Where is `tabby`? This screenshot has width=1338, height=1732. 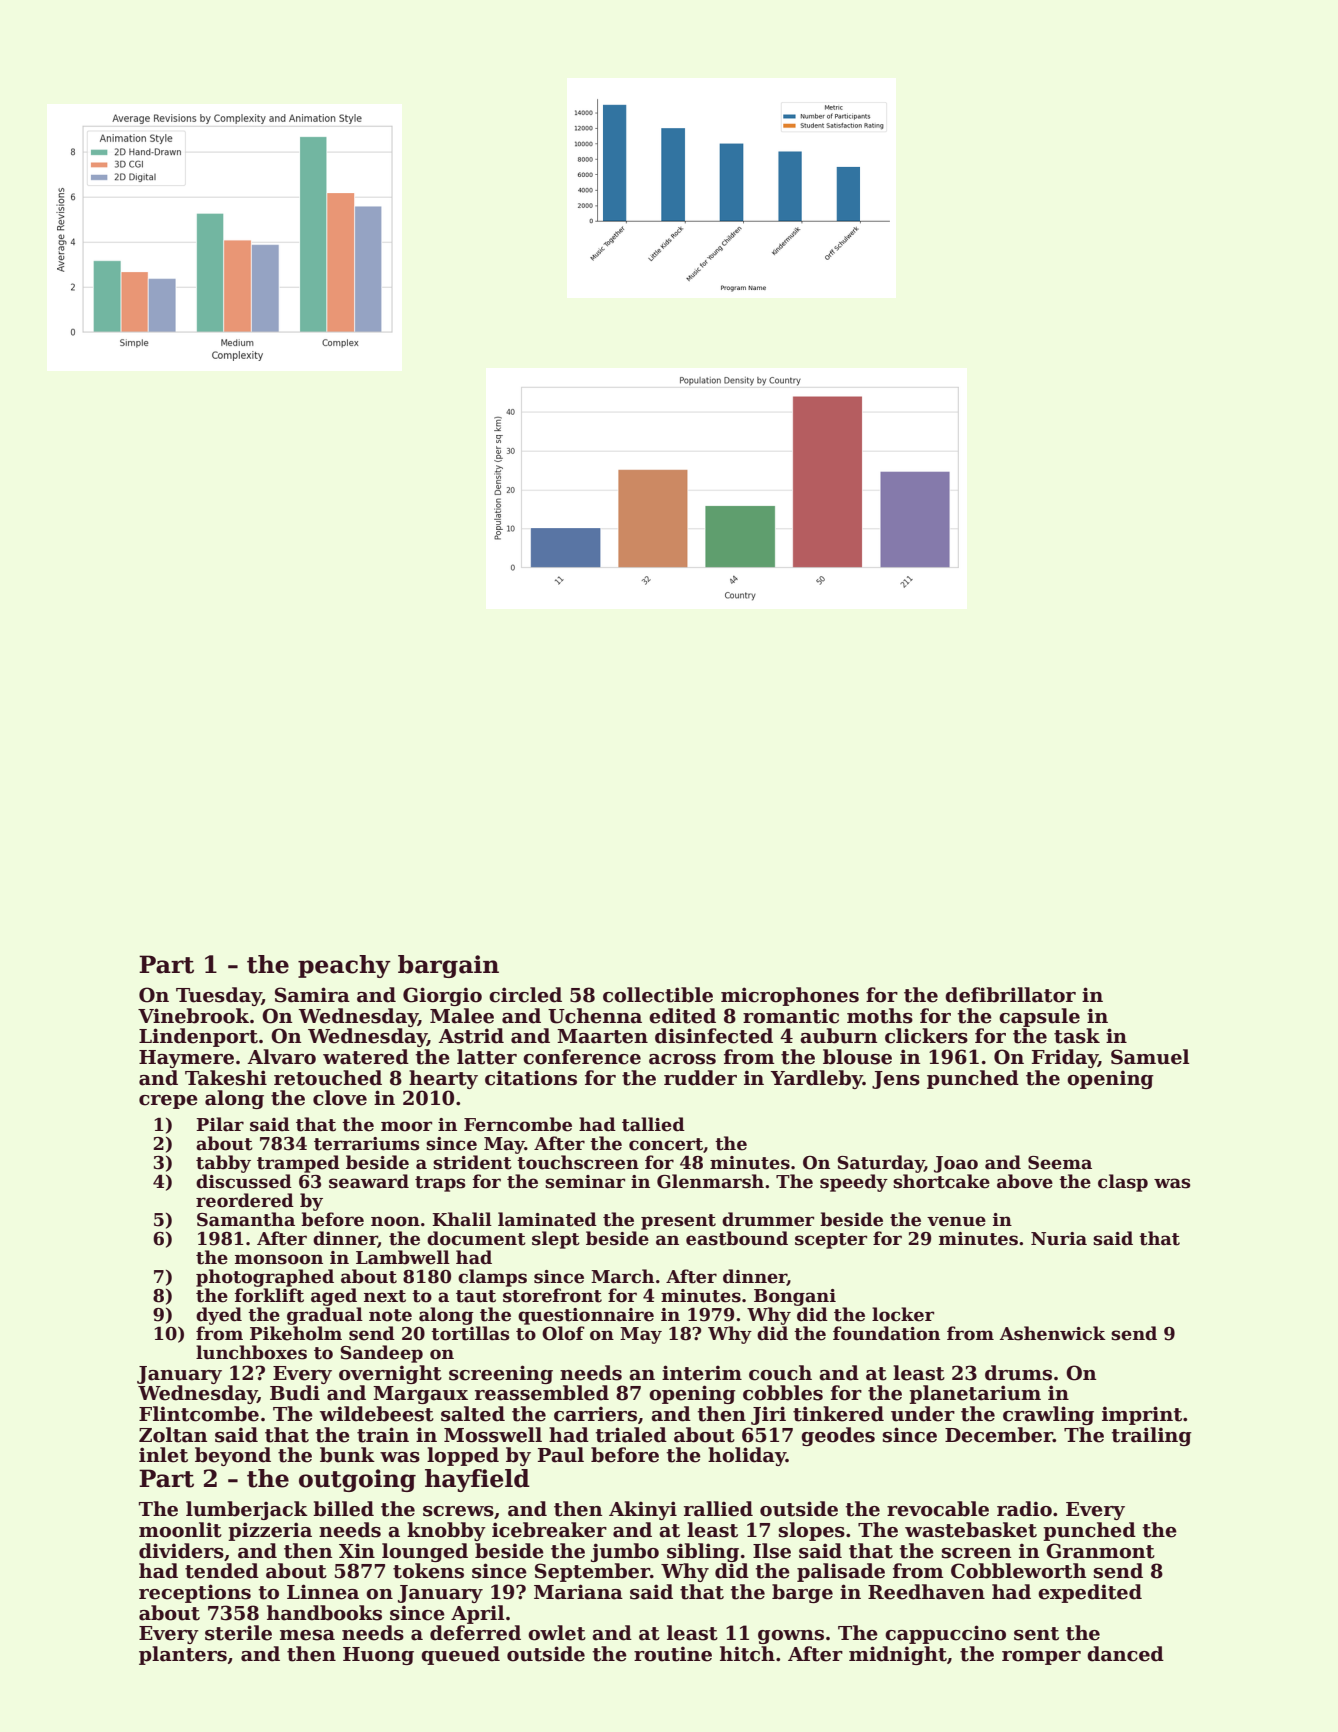 tabby is located at coordinates (223, 1164).
